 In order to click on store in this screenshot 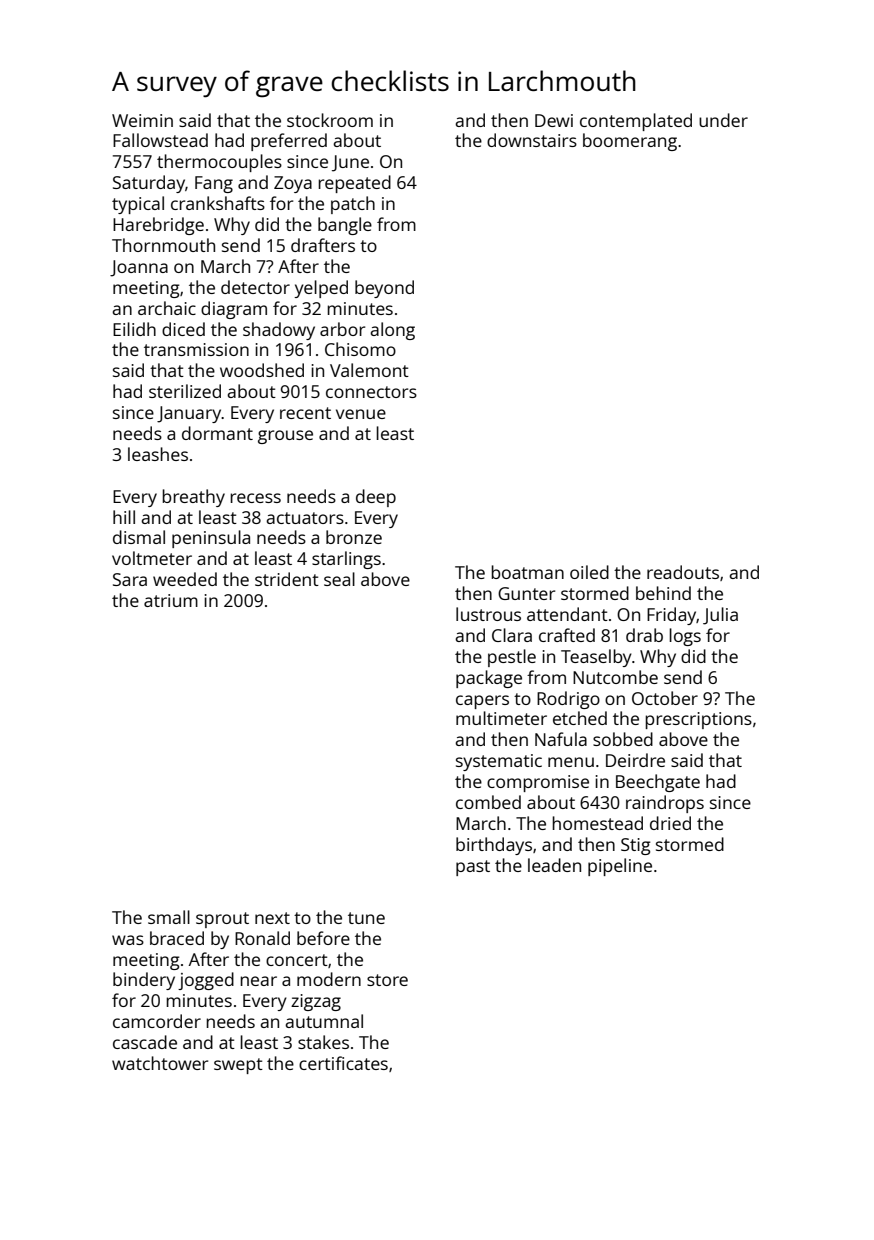, I will do `click(387, 980)`.
